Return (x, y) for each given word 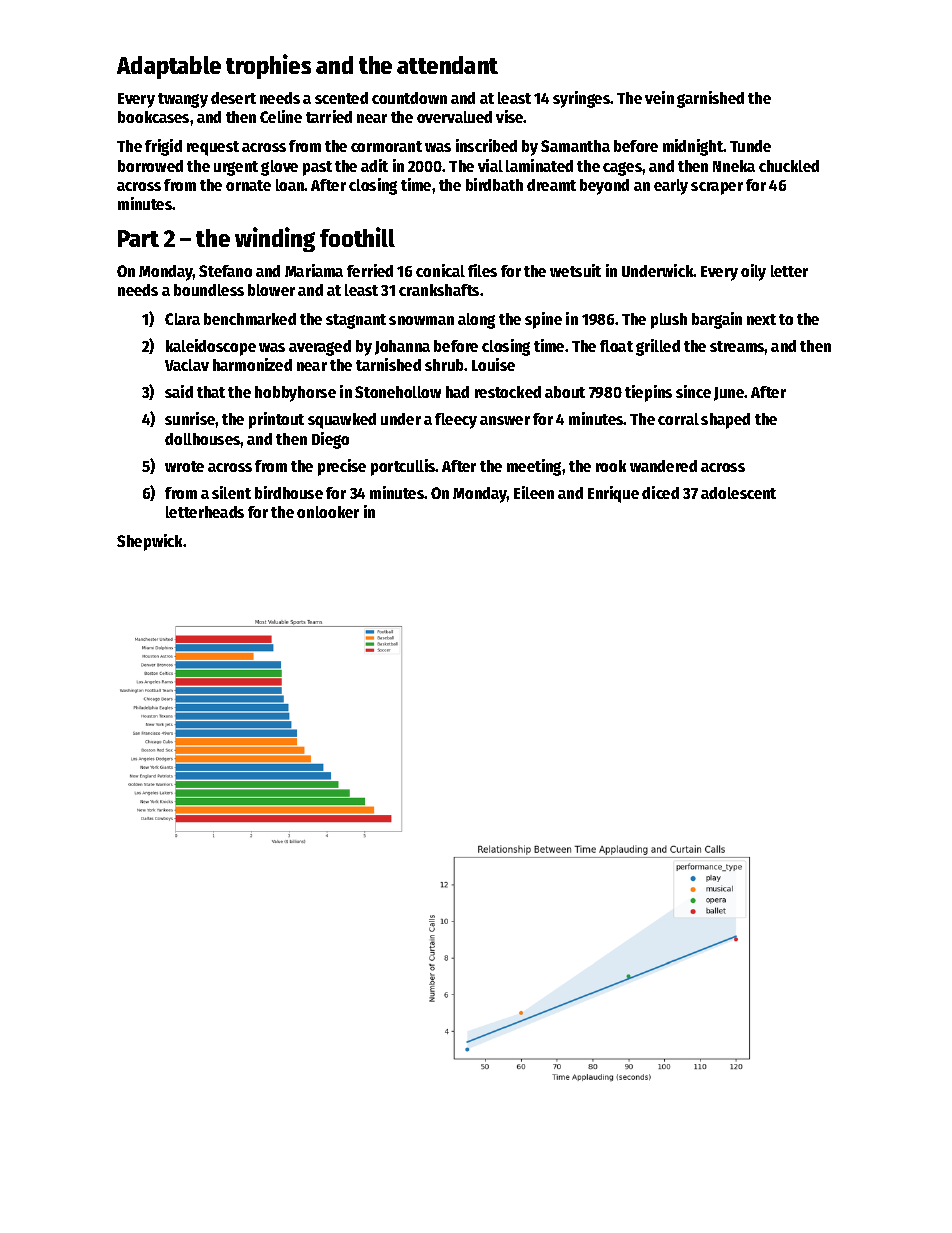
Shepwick (150, 542)
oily (753, 272)
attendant (447, 65)
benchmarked (250, 319)
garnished (710, 99)
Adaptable (169, 67)
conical (440, 270)
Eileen (534, 492)
